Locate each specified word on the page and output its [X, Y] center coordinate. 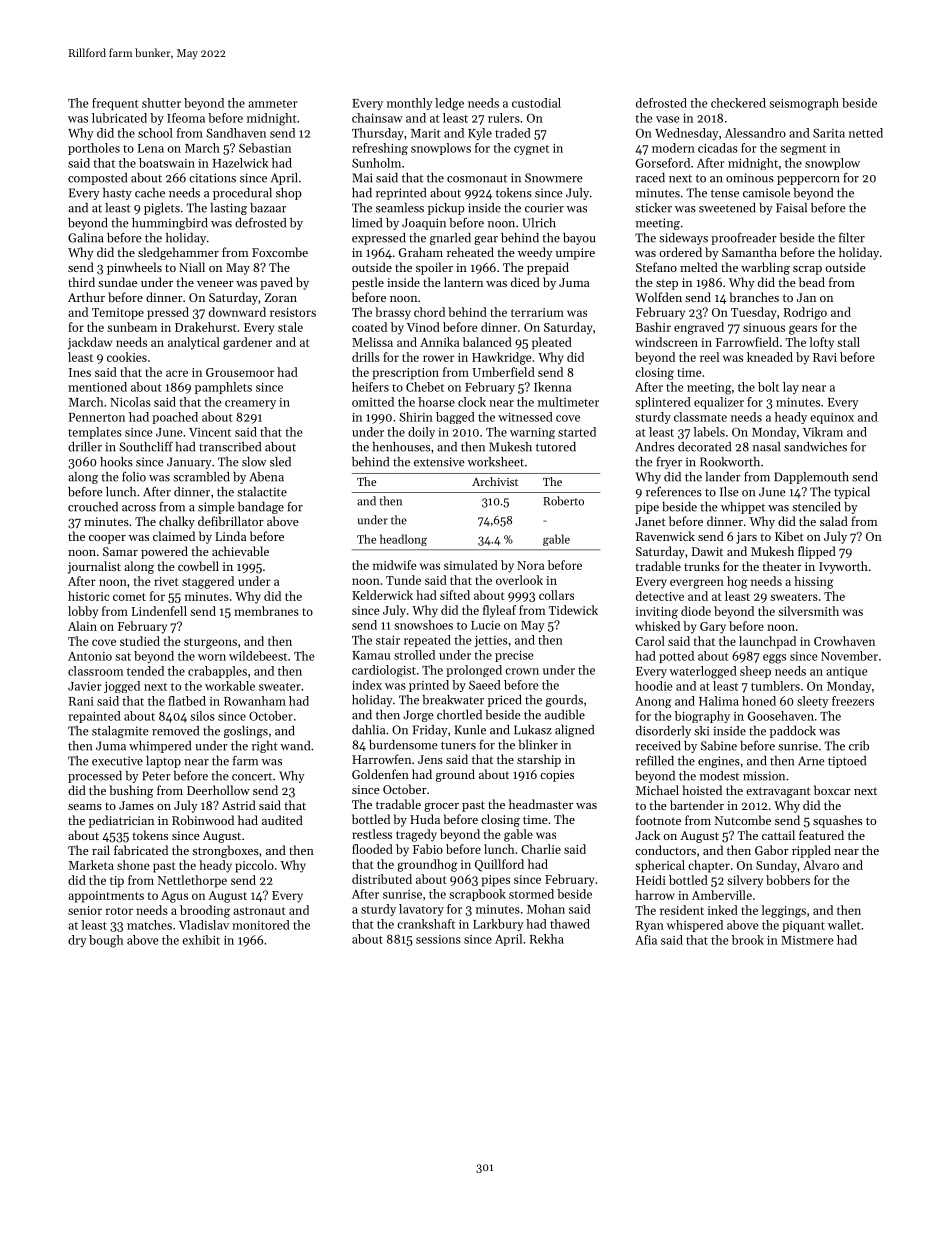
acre [177, 373]
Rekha [547, 939]
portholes [94, 149]
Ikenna [552, 387]
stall [848, 342]
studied [140, 641]
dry [77, 941]
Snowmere [554, 178]
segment [803, 150]
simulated [471, 565]
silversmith [808, 611]
